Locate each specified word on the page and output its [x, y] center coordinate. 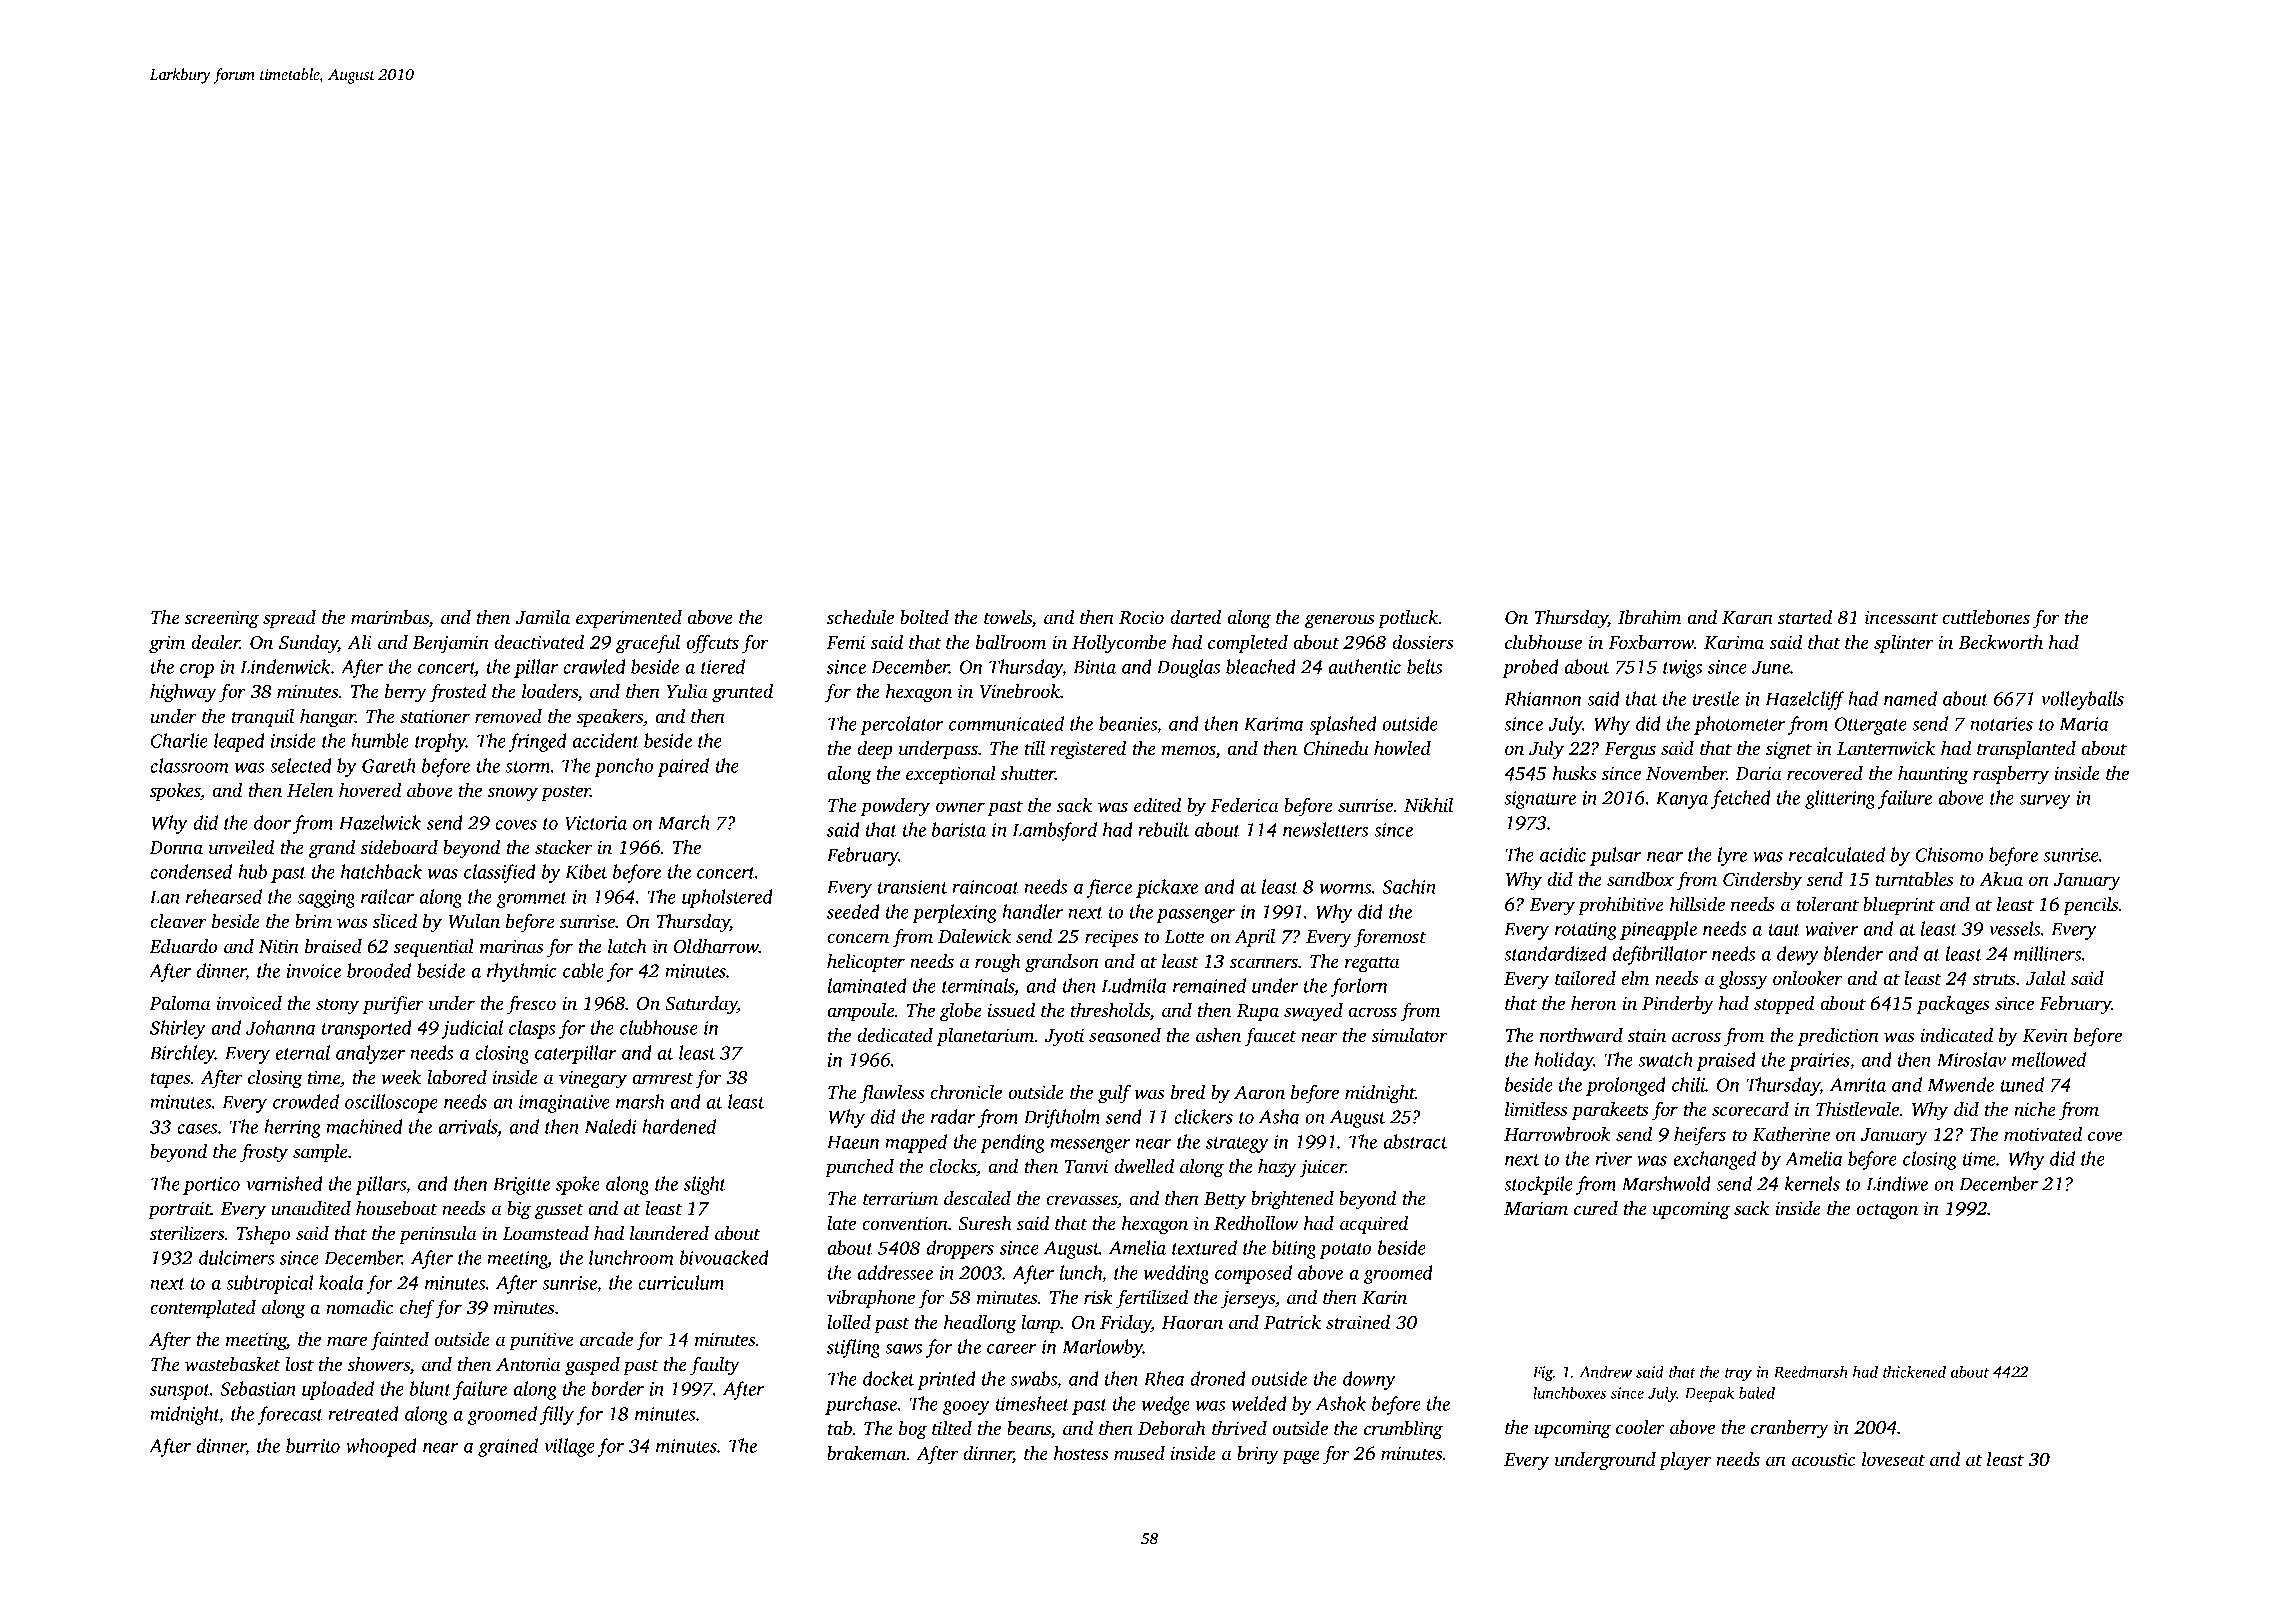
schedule [860, 617]
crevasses [1081, 1200]
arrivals [467, 1126]
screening [222, 619]
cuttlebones [1986, 617]
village [569, 1447]
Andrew [1605, 1371]
